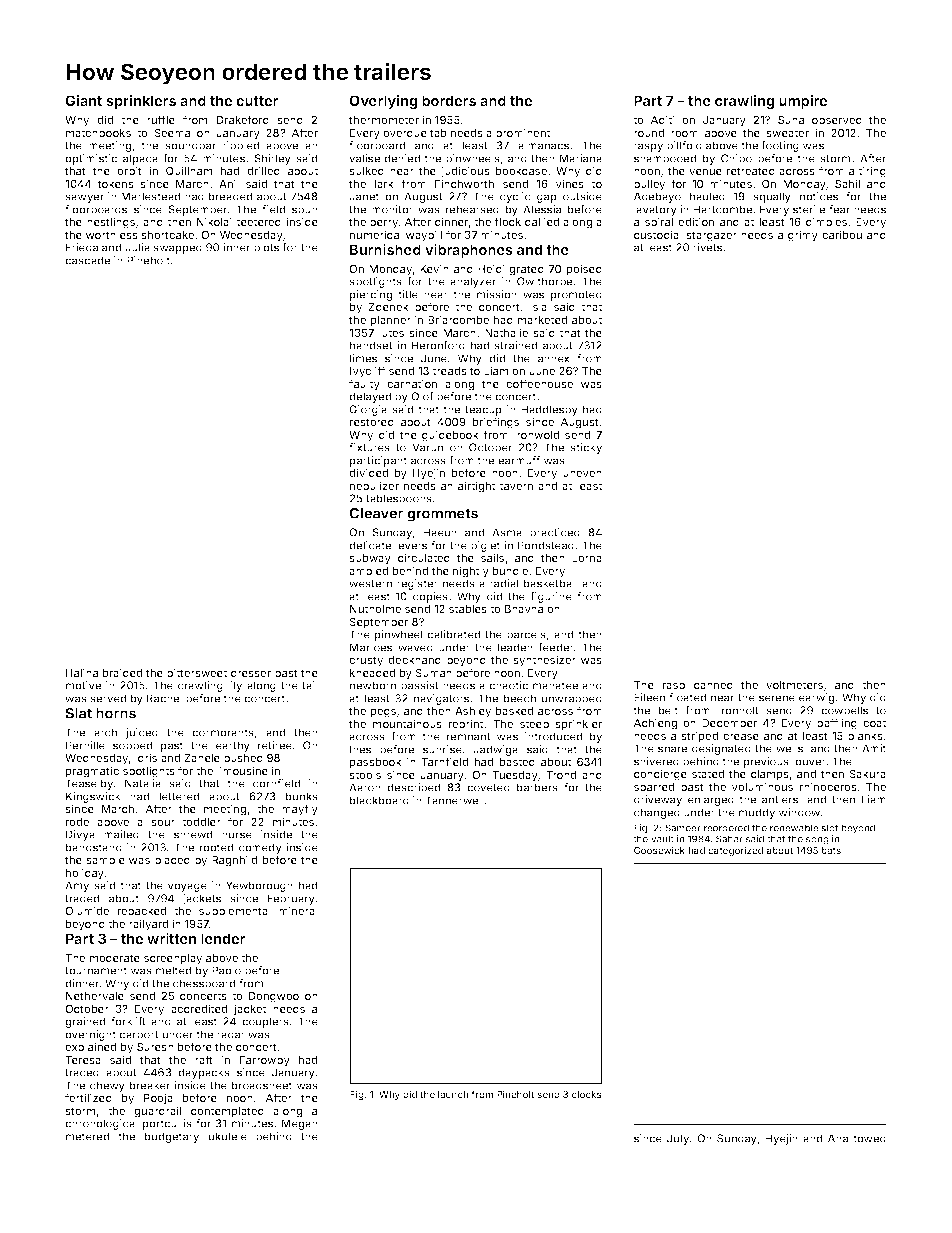 This screenshot has width=952, height=1233. Describe the element at coordinates (453, 1094) in the screenshot. I see `launch` at that location.
